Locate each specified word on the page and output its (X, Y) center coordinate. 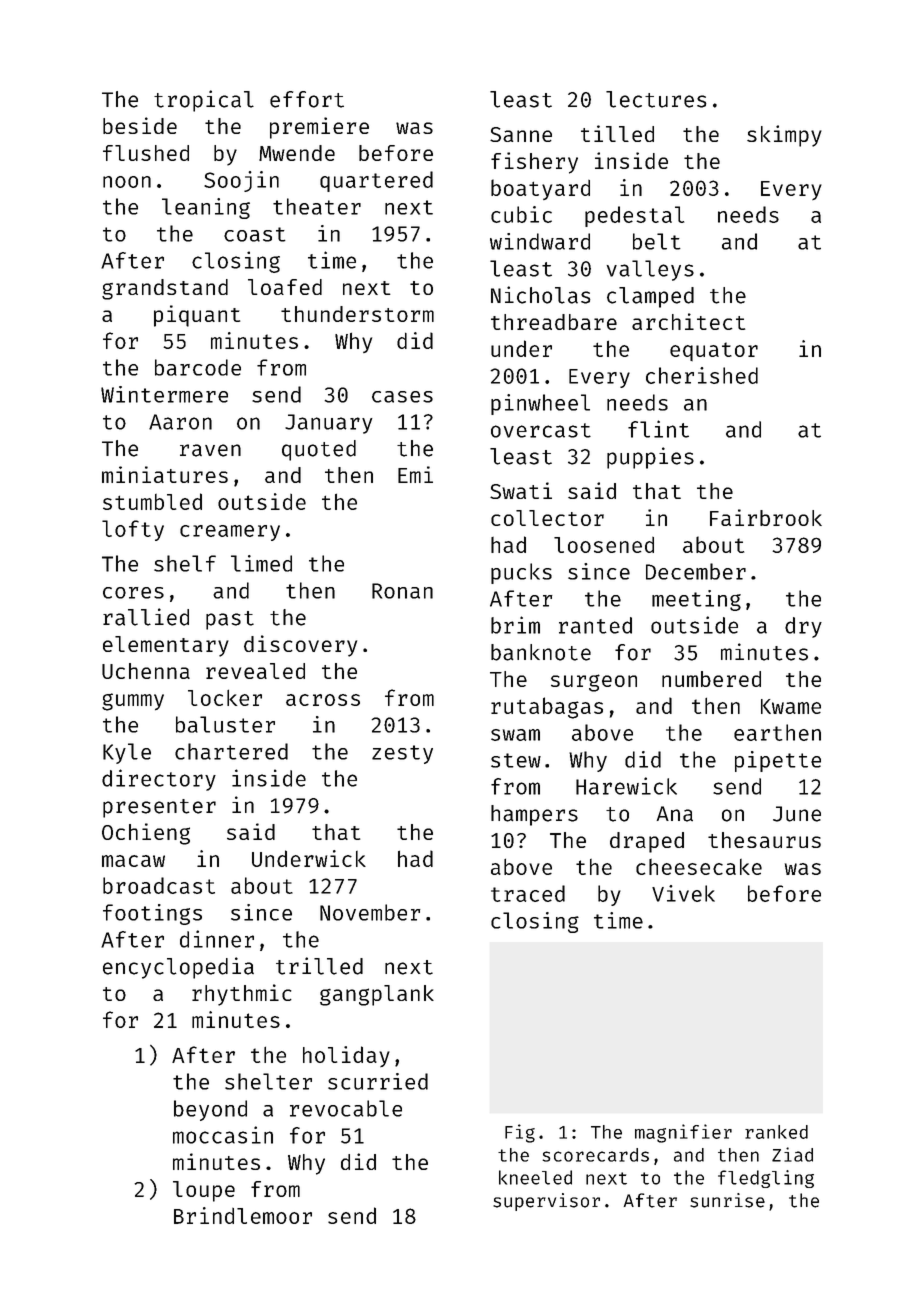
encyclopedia (178, 968)
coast (255, 234)
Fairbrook (766, 517)
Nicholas (540, 295)
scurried (378, 1081)
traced (528, 893)
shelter (268, 1081)
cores (133, 593)
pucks (521, 573)
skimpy (784, 136)
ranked (776, 1132)
